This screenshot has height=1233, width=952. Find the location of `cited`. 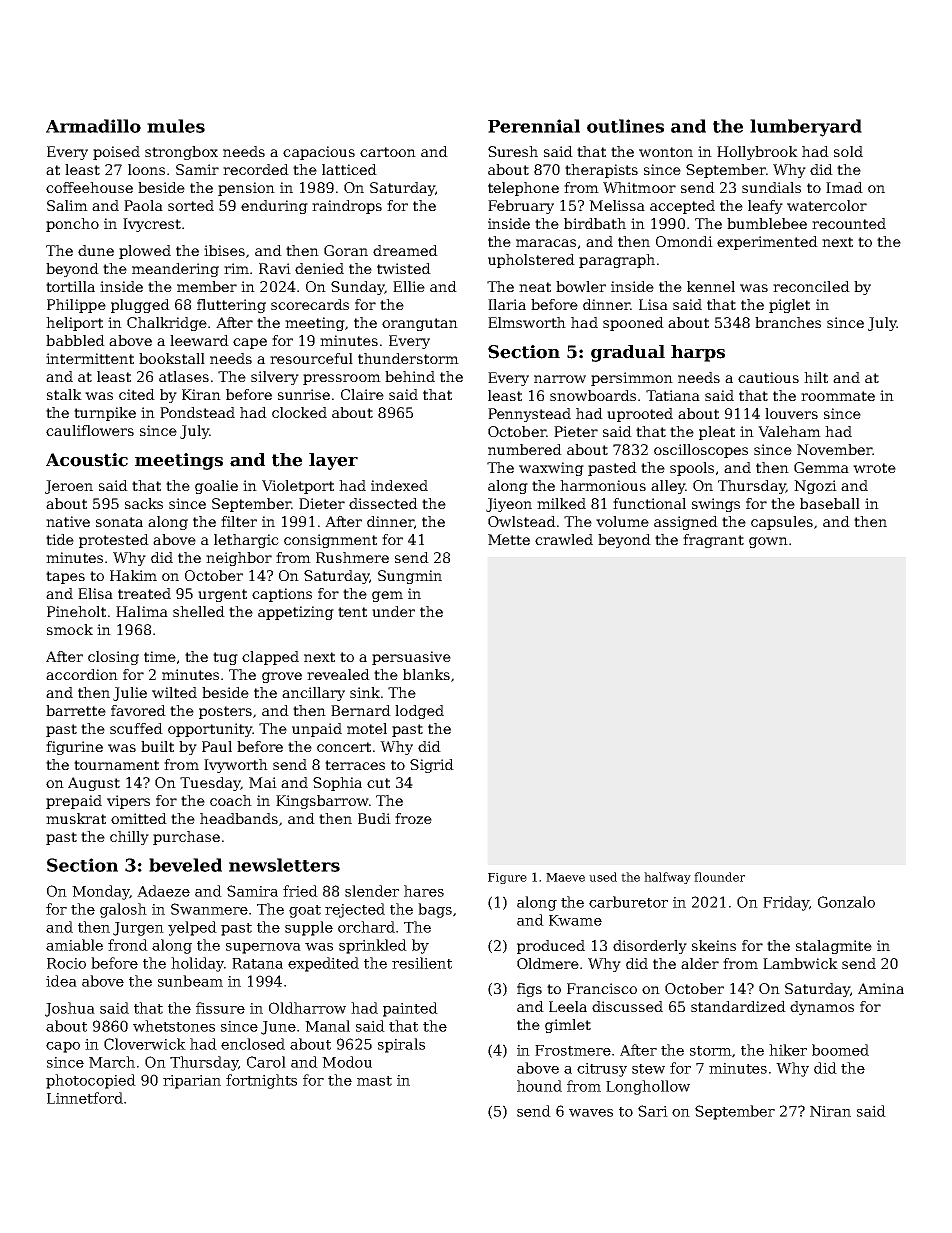

cited is located at coordinates (137, 394).
